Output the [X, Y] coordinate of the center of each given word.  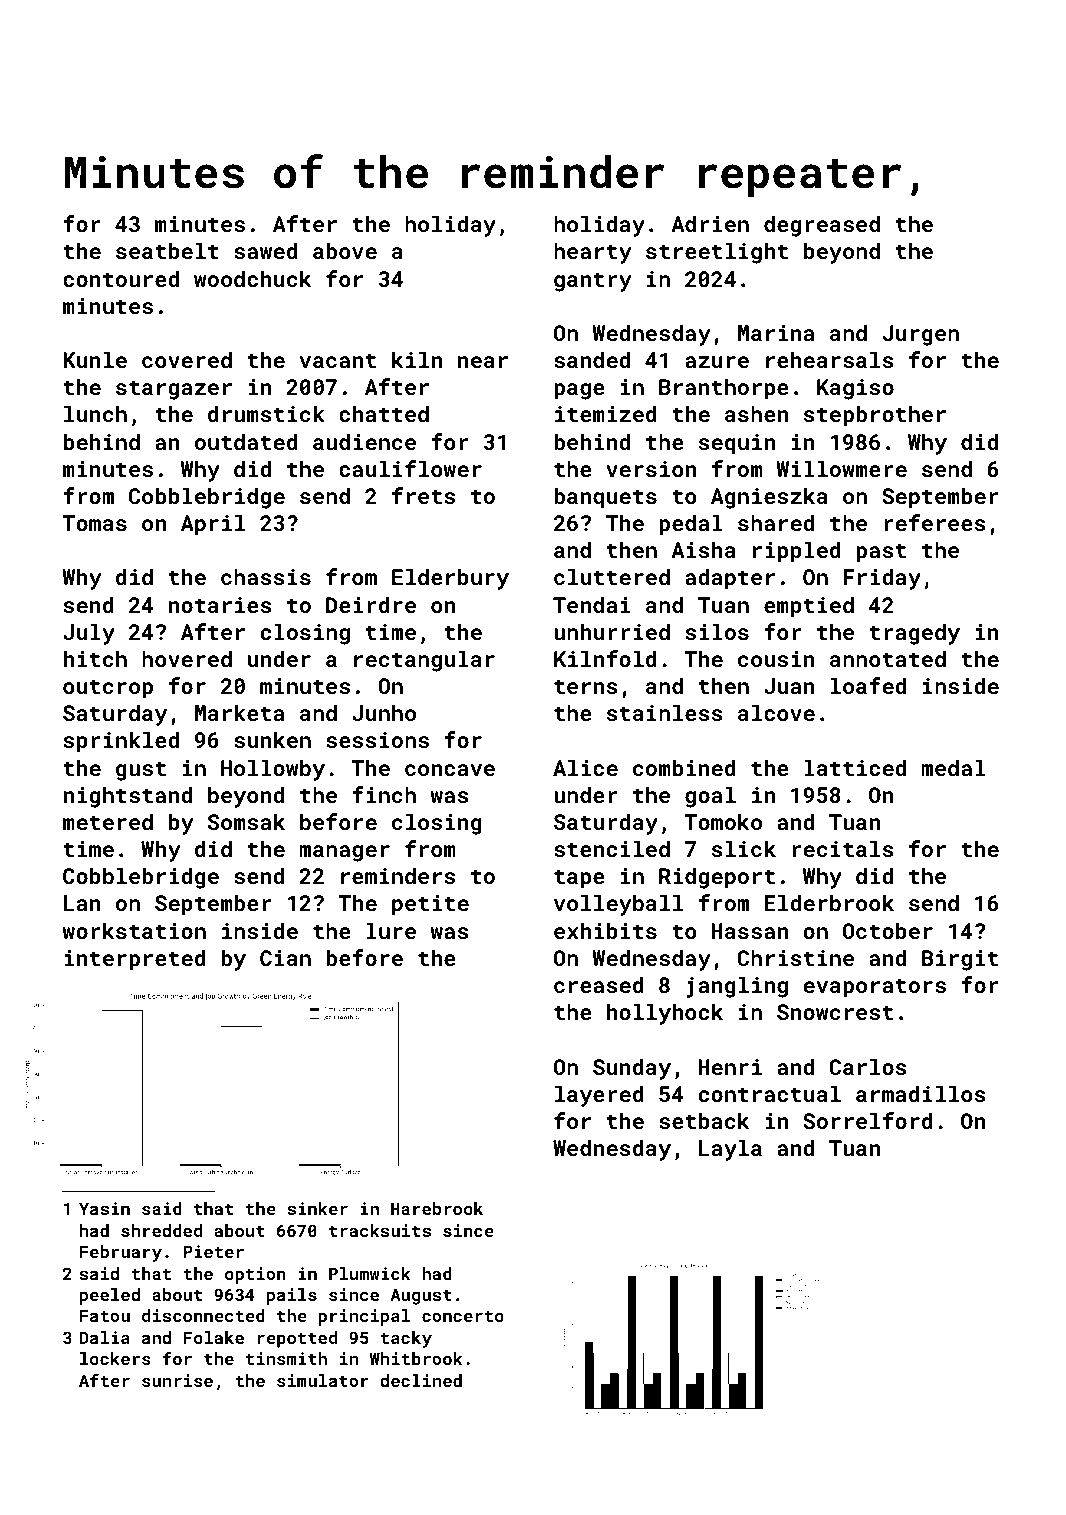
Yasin [104, 1208]
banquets [605, 498]
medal [953, 767]
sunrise [177, 1380]
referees [935, 522]
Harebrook [437, 1208]
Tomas [94, 523]
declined [421, 1380]
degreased [822, 226]
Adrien [710, 223]
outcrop [108, 689]
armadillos [921, 1093]
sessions [377, 740]
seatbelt [167, 250]
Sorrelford [868, 1120]
